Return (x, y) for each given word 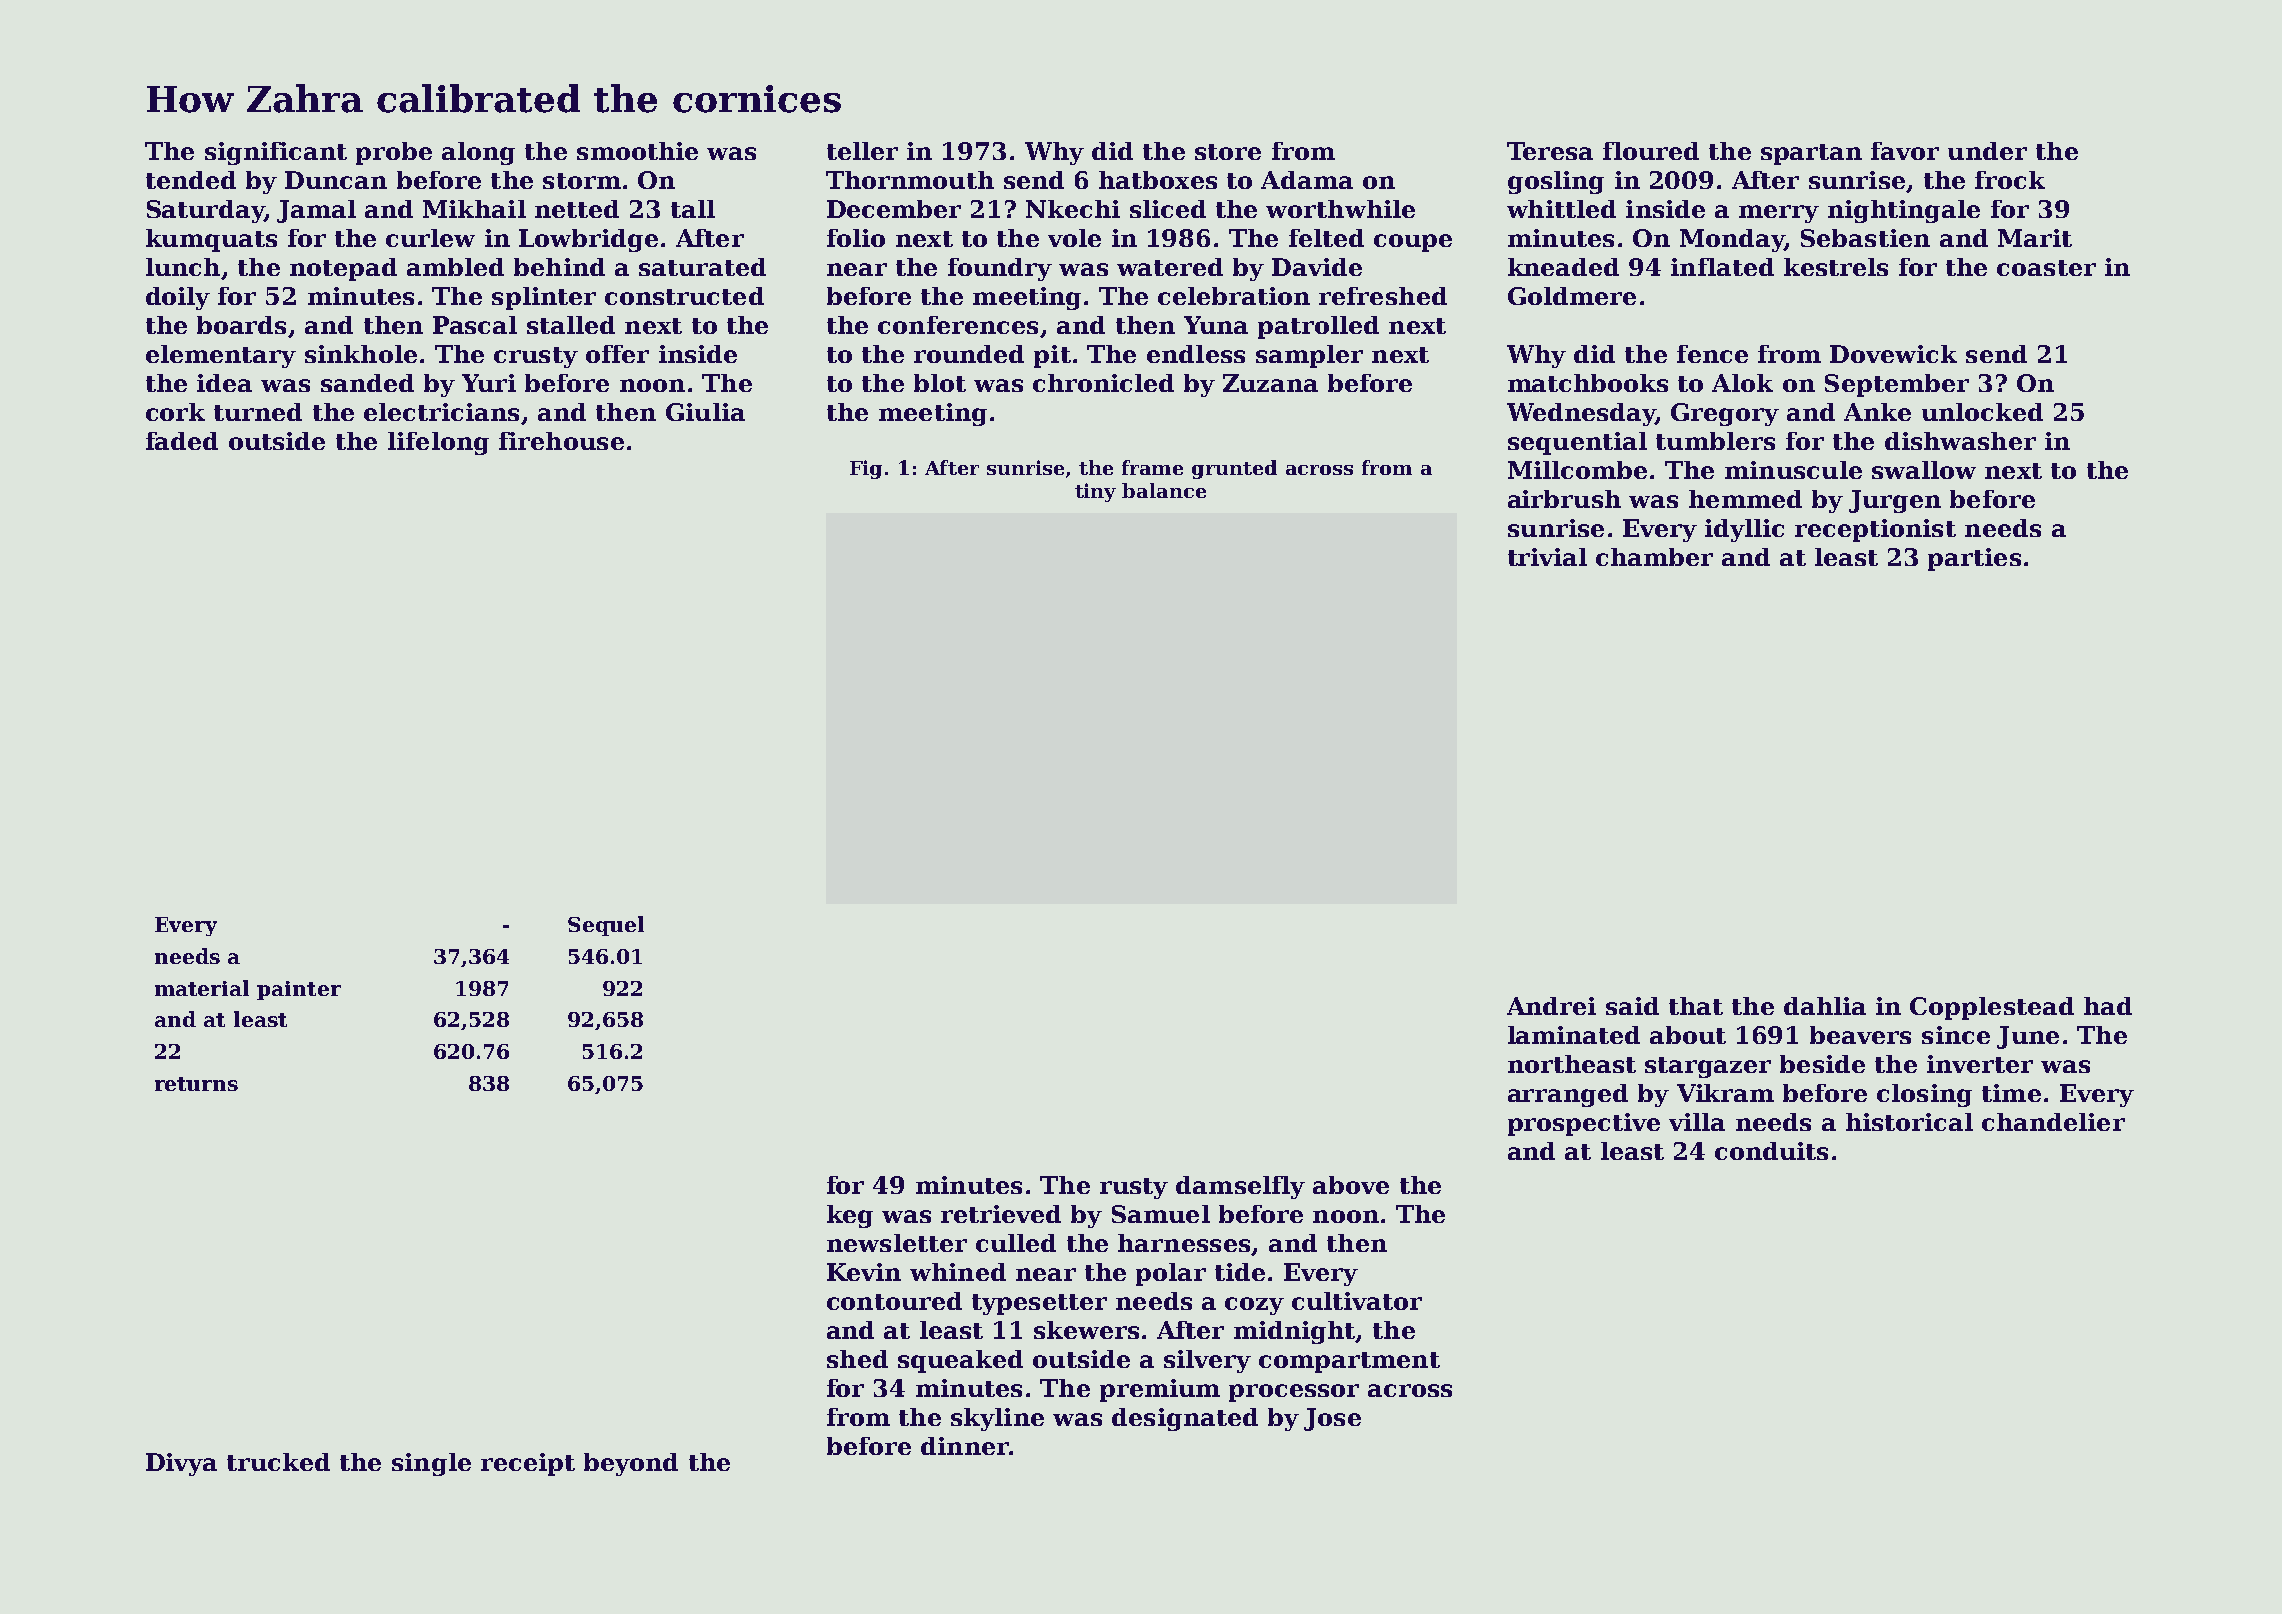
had (2108, 1006)
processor (1294, 1393)
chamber (1654, 557)
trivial (1547, 557)
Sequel (606, 926)
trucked (278, 1462)
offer (617, 354)
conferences (958, 325)
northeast (1572, 1064)
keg (850, 1216)
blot (940, 383)
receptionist (1875, 530)
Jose (1332, 1419)
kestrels (1836, 267)
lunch (183, 267)
